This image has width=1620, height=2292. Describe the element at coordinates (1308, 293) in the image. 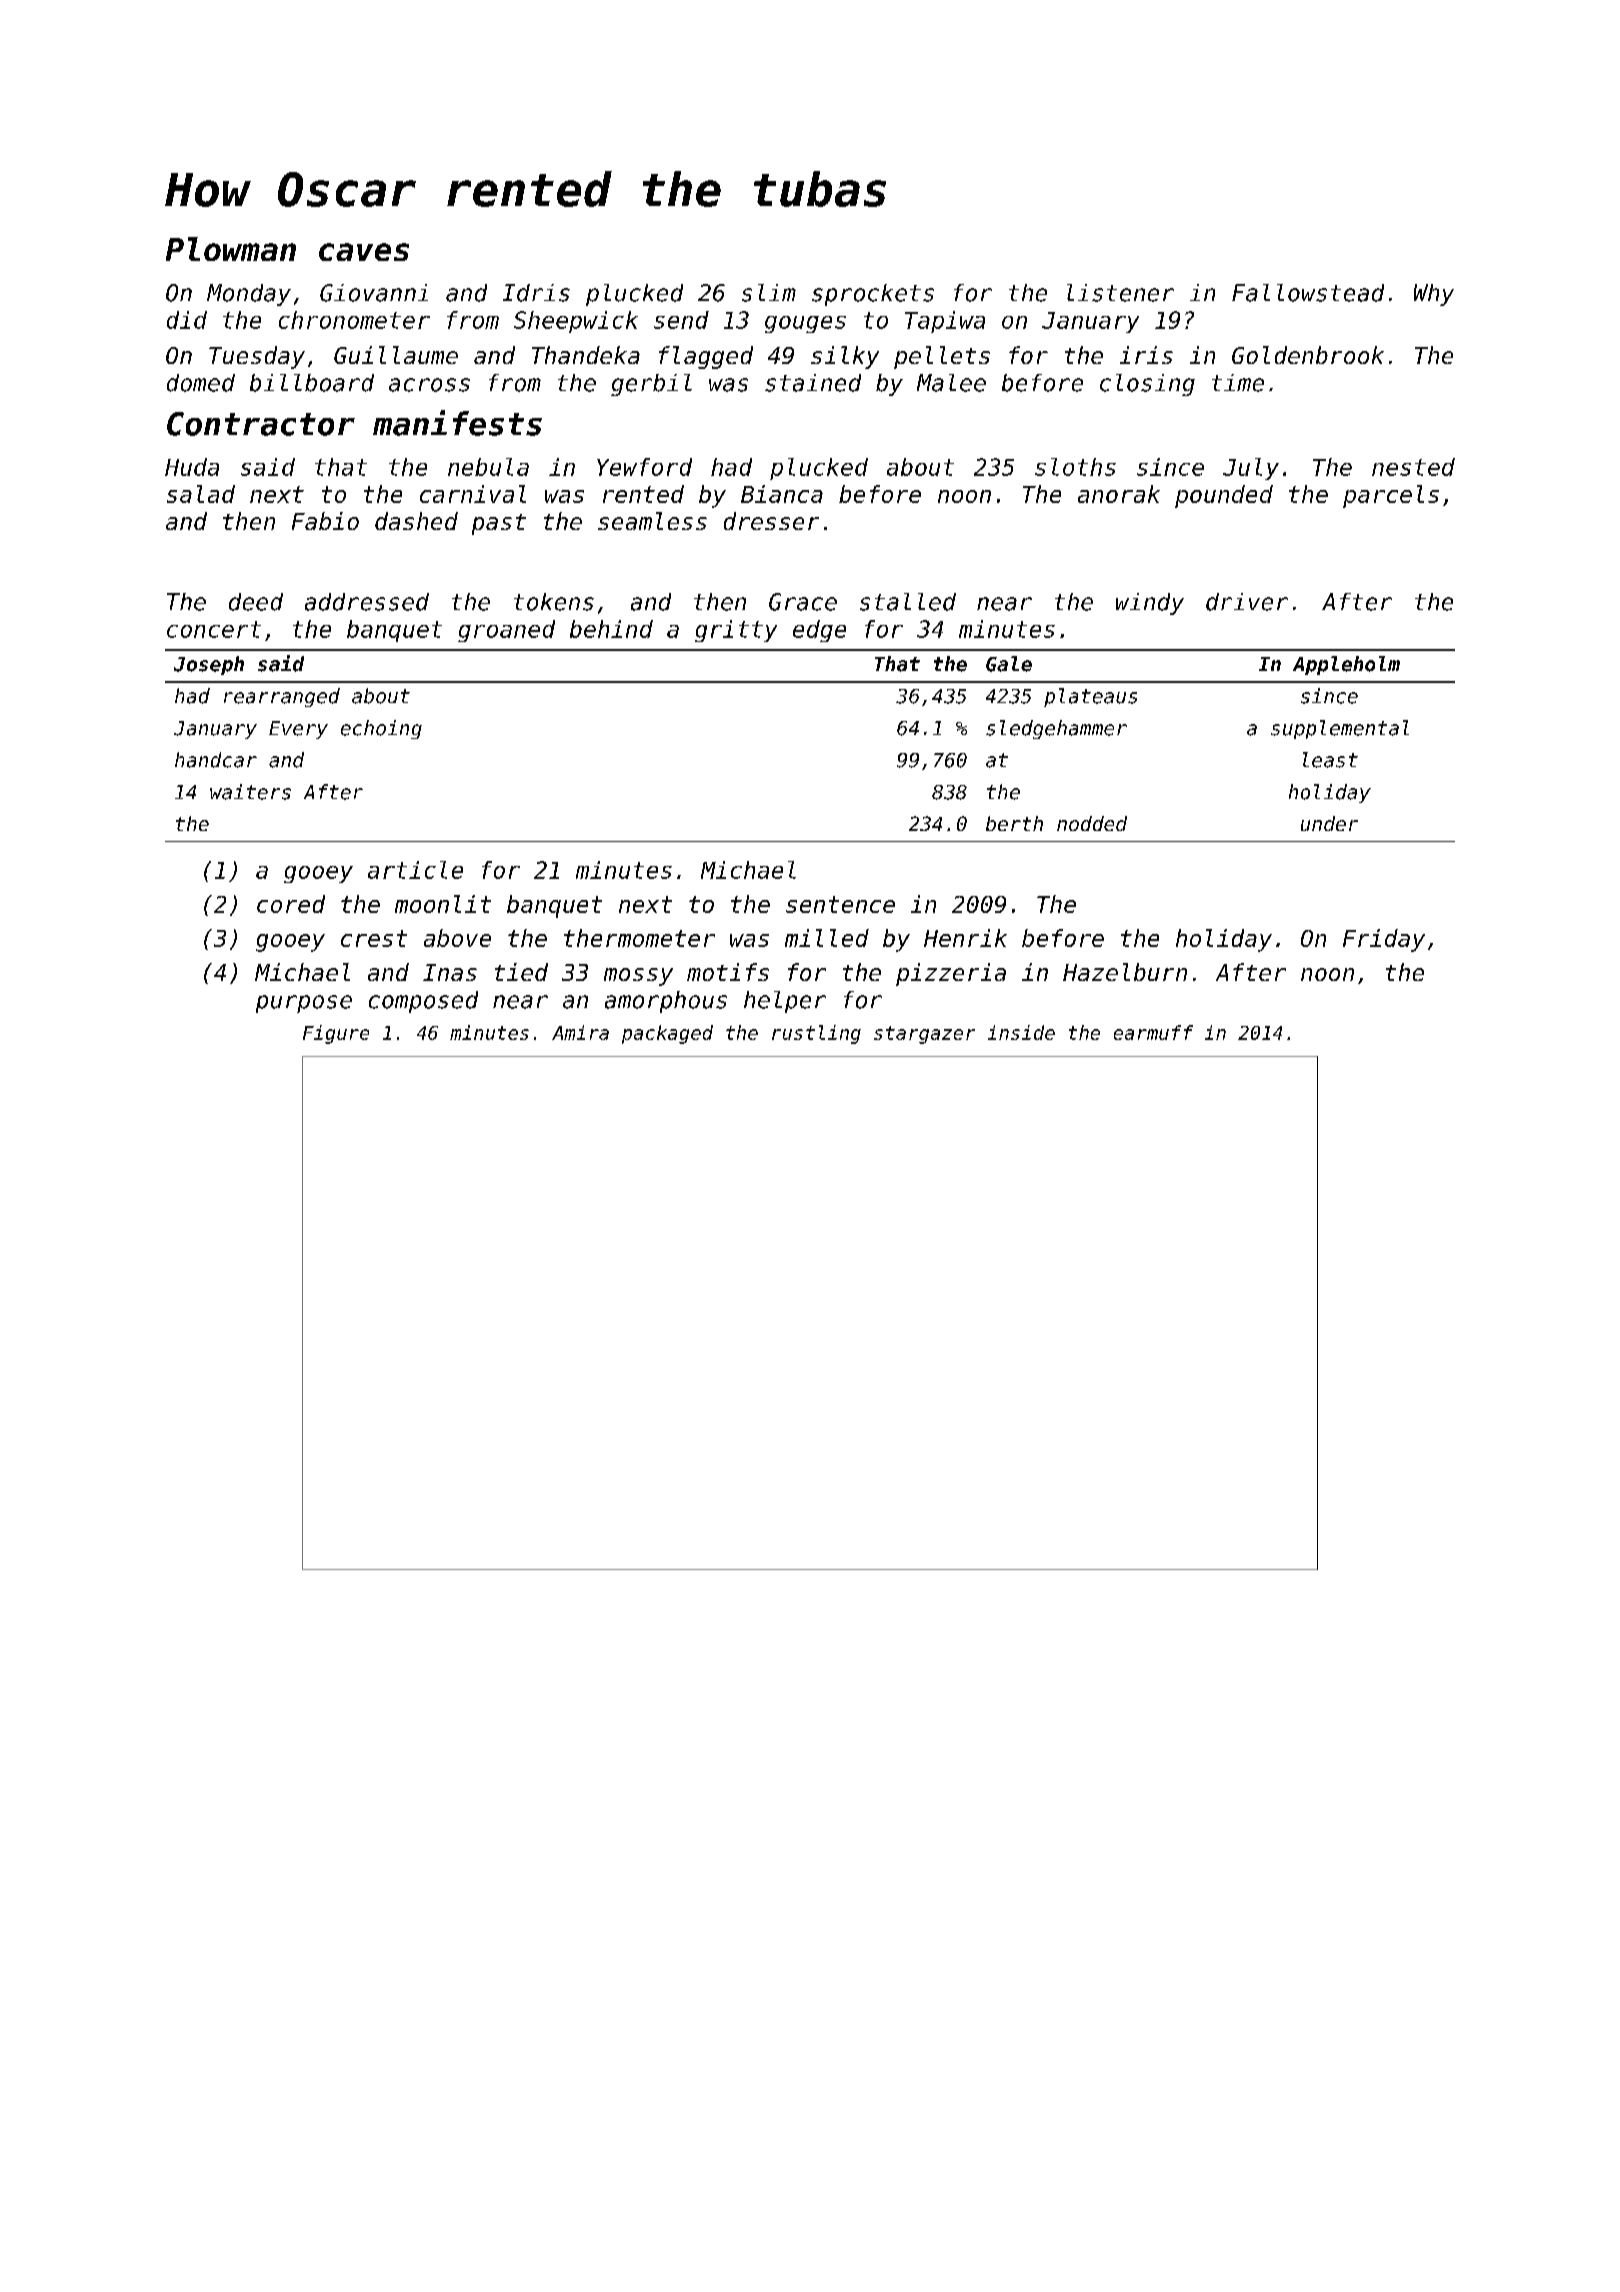

I see `Fallowstead` at that location.
